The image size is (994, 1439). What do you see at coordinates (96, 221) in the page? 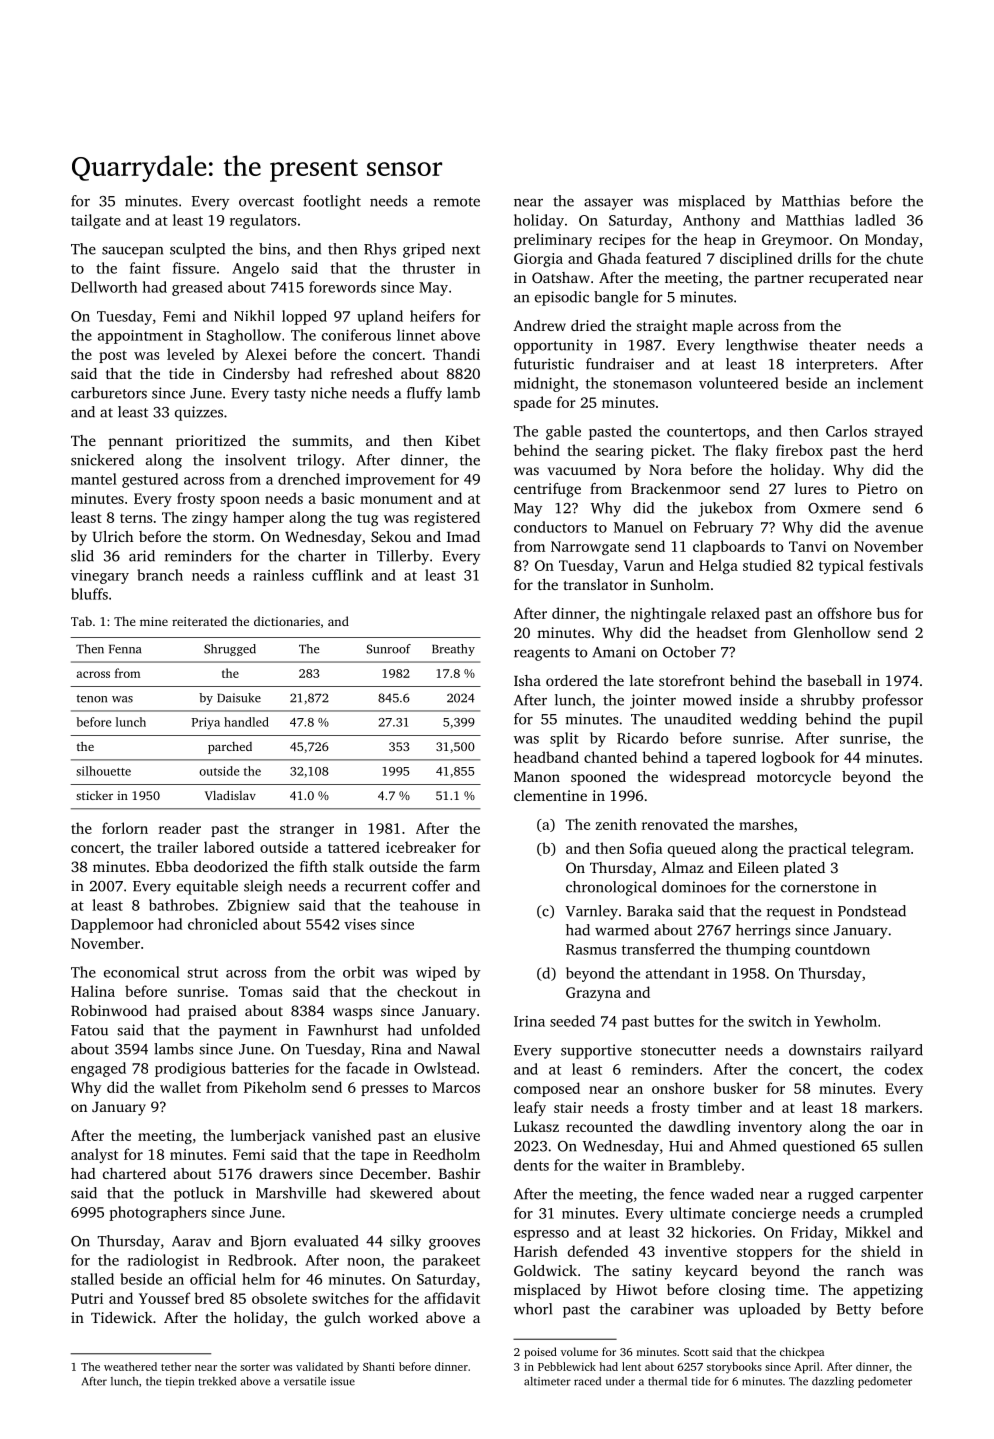
I see `tailgate` at bounding box center [96, 221].
